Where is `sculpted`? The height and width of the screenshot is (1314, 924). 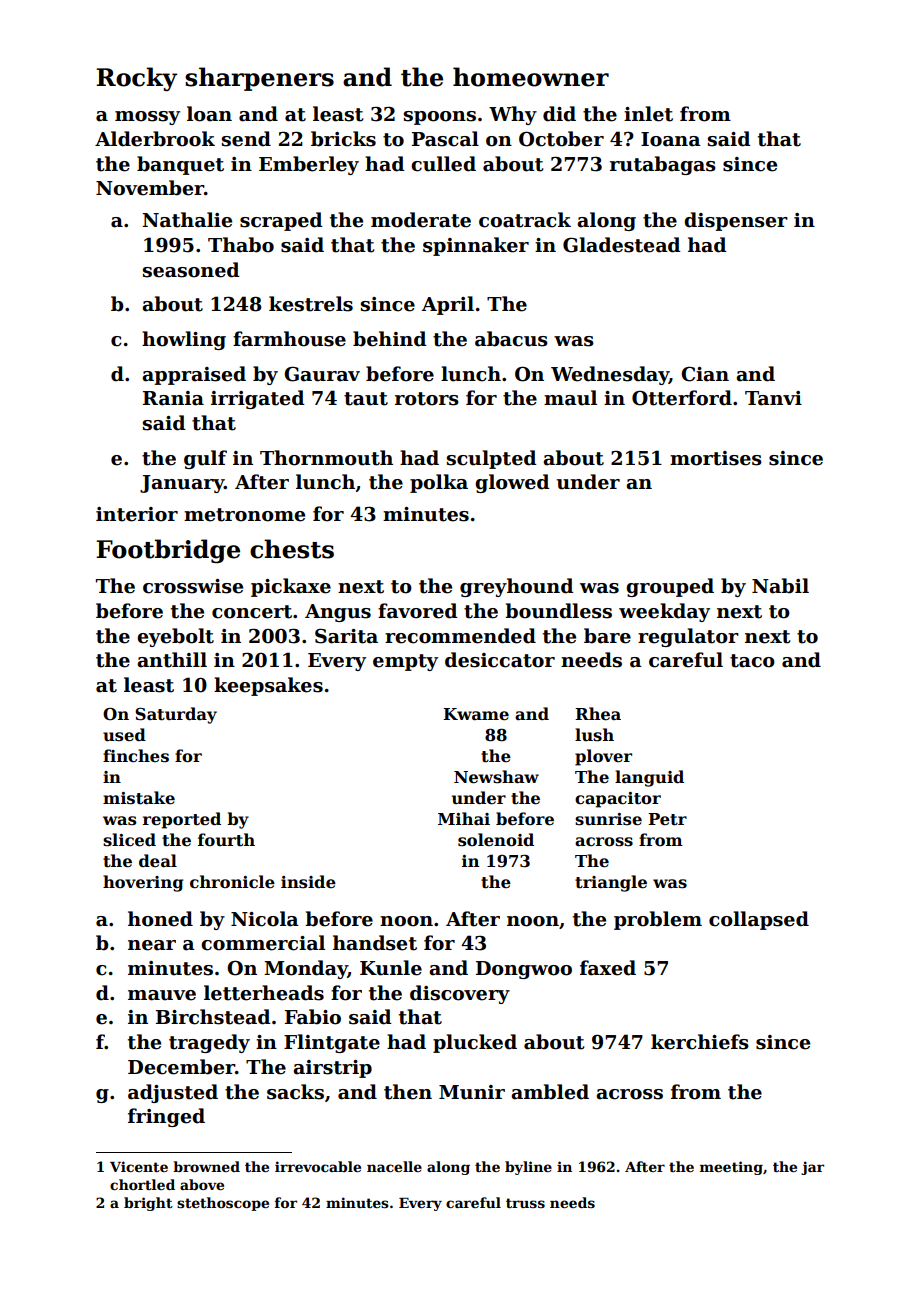
sculpted is located at coordinates (492, 459).
